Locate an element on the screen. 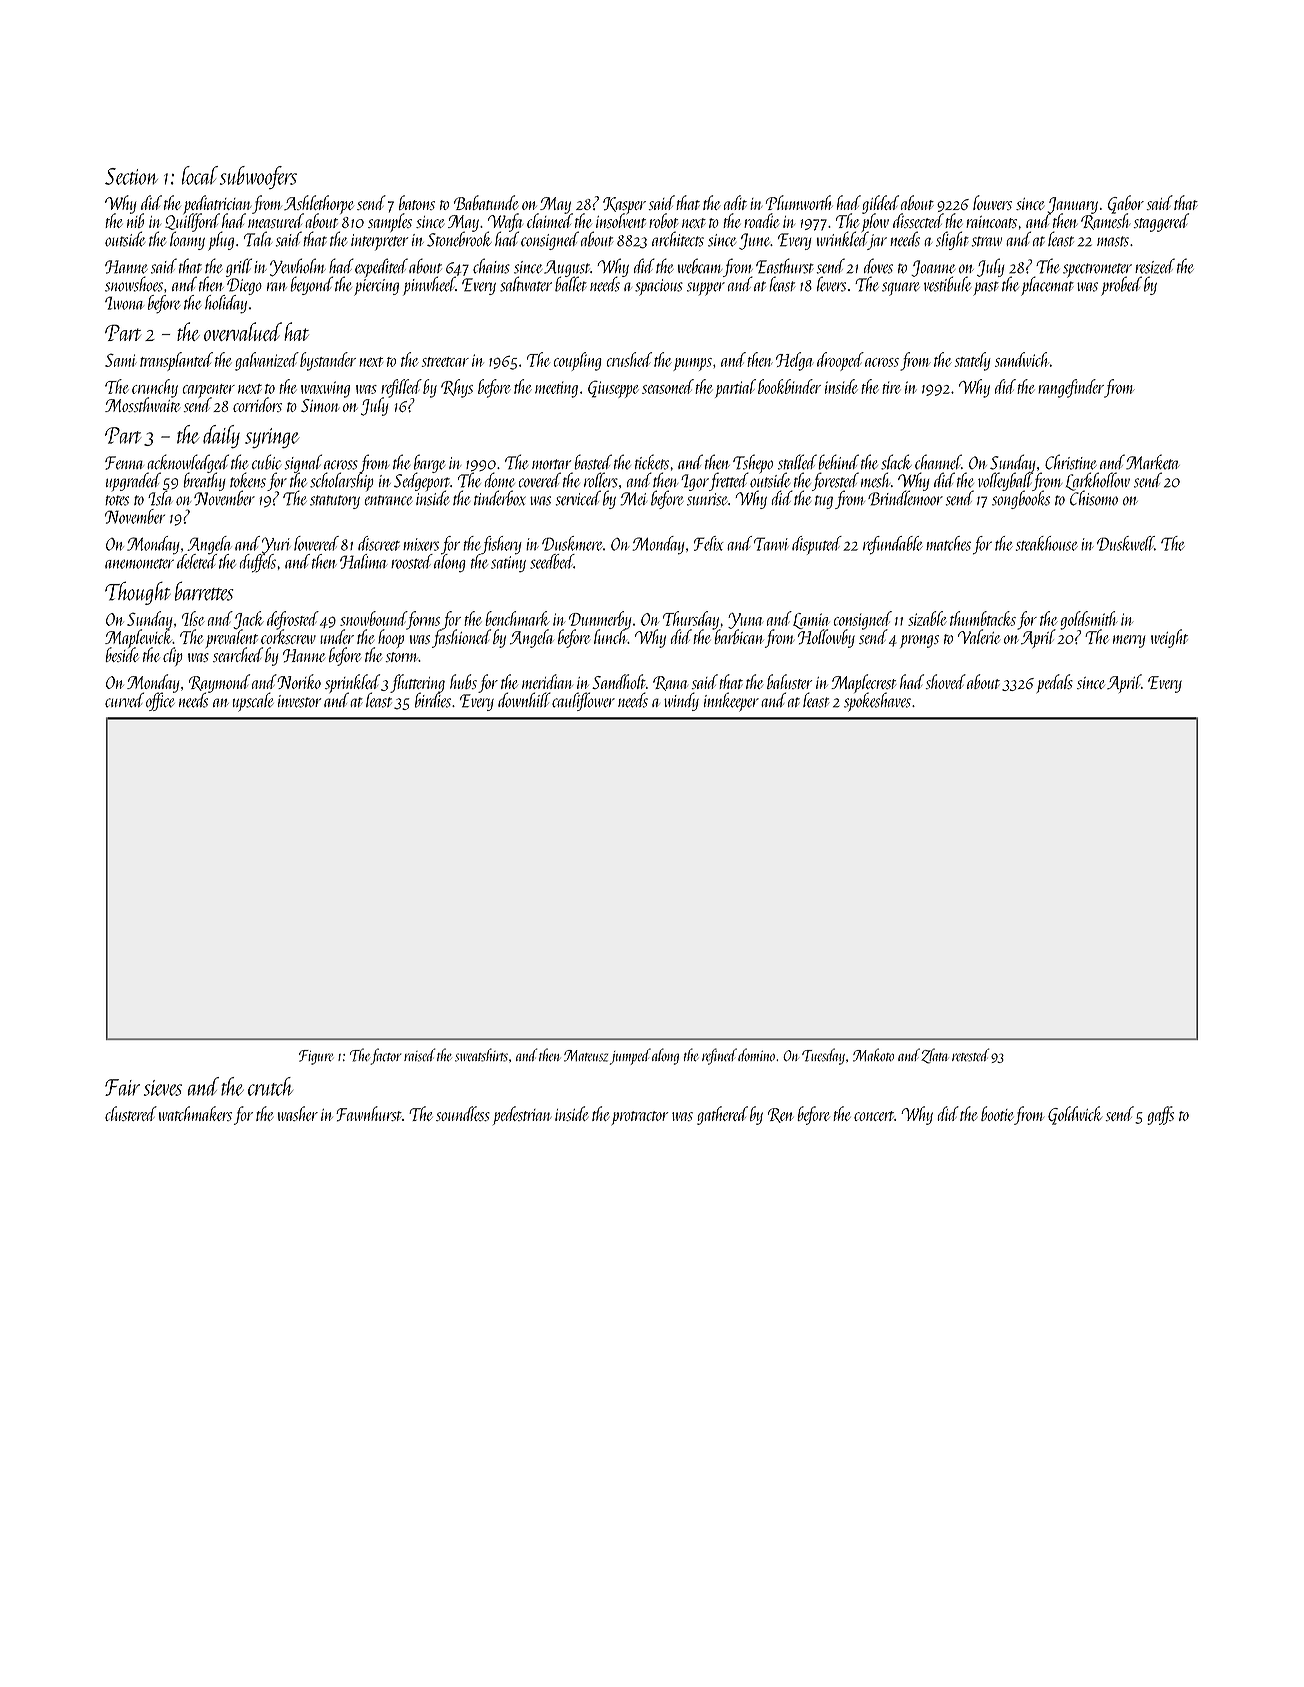 This screenshot has width=1304, height=1687. pedals is located at coordinates (1055, 683).
